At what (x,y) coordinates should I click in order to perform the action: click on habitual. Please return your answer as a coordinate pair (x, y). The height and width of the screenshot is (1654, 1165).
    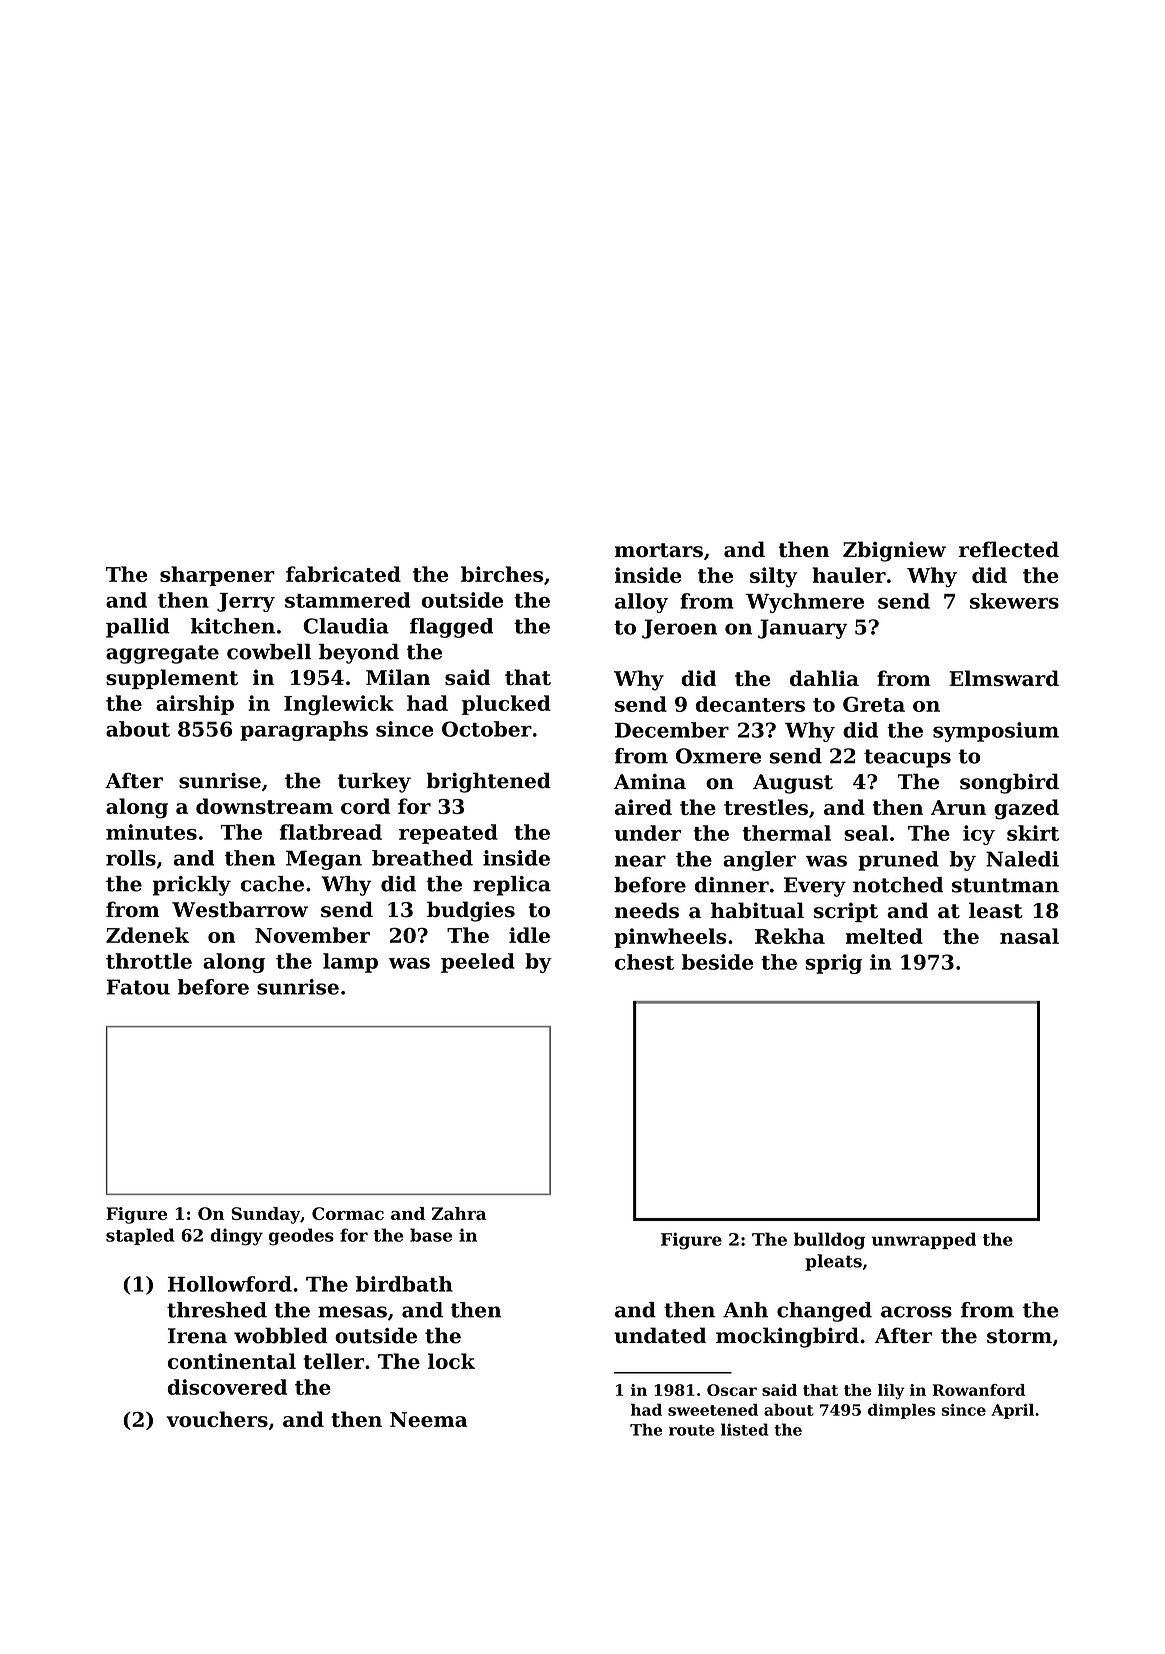
    Looking at the image, I should click on (757, 910).
